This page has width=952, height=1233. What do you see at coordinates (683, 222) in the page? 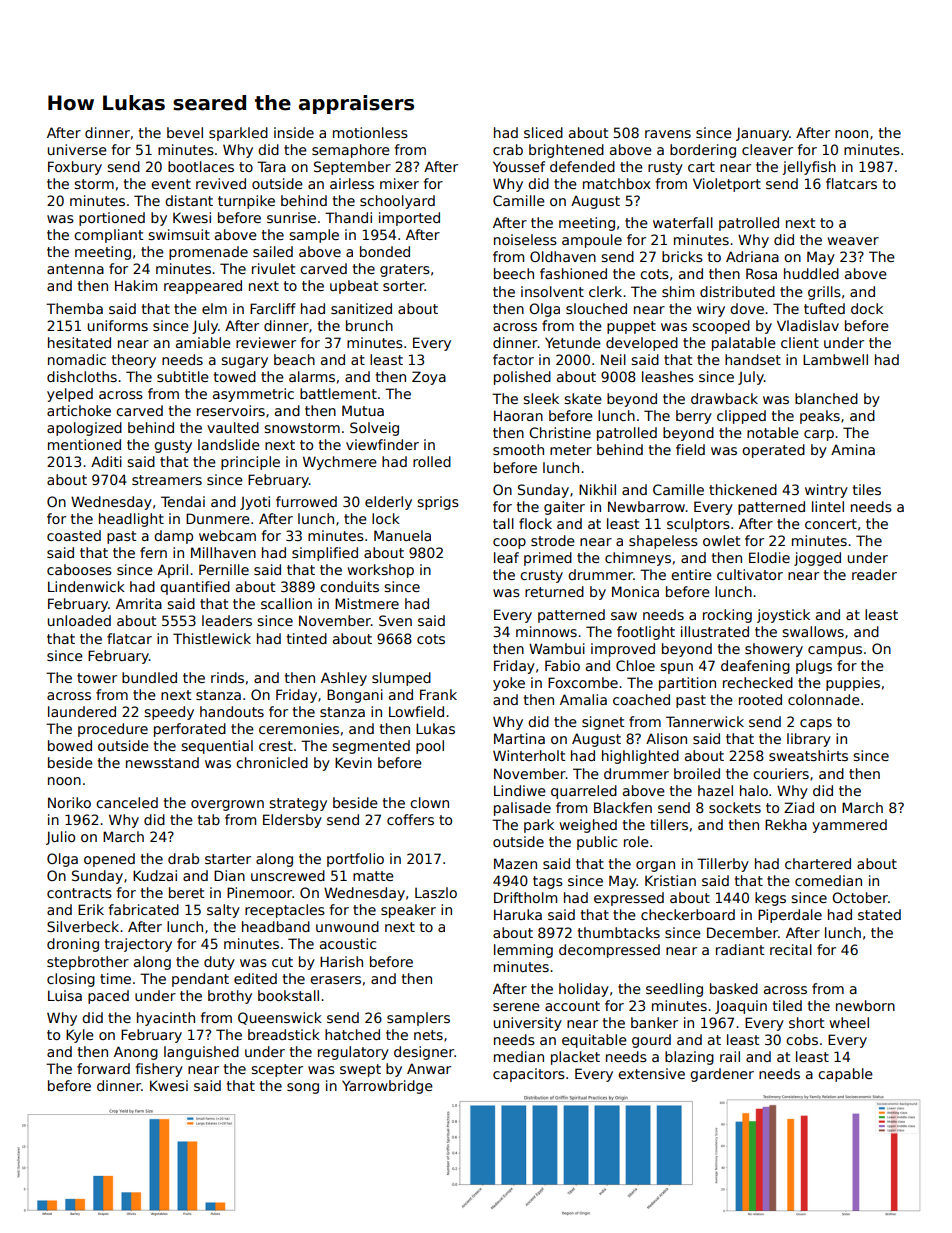
I see `waterfall` at bounding box center [683, 222].
